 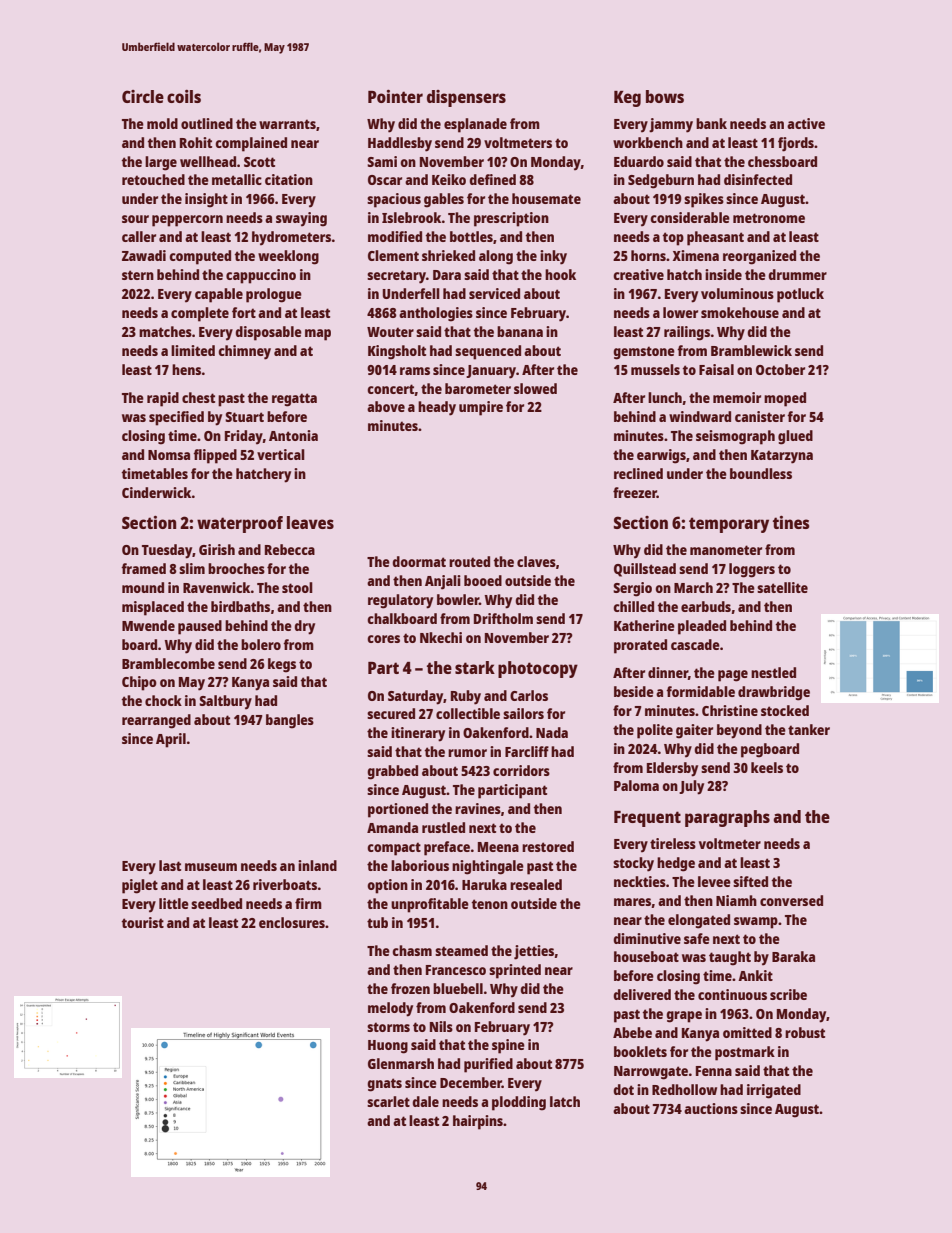 I want to click on beyond, so click(x=739, y=731).
